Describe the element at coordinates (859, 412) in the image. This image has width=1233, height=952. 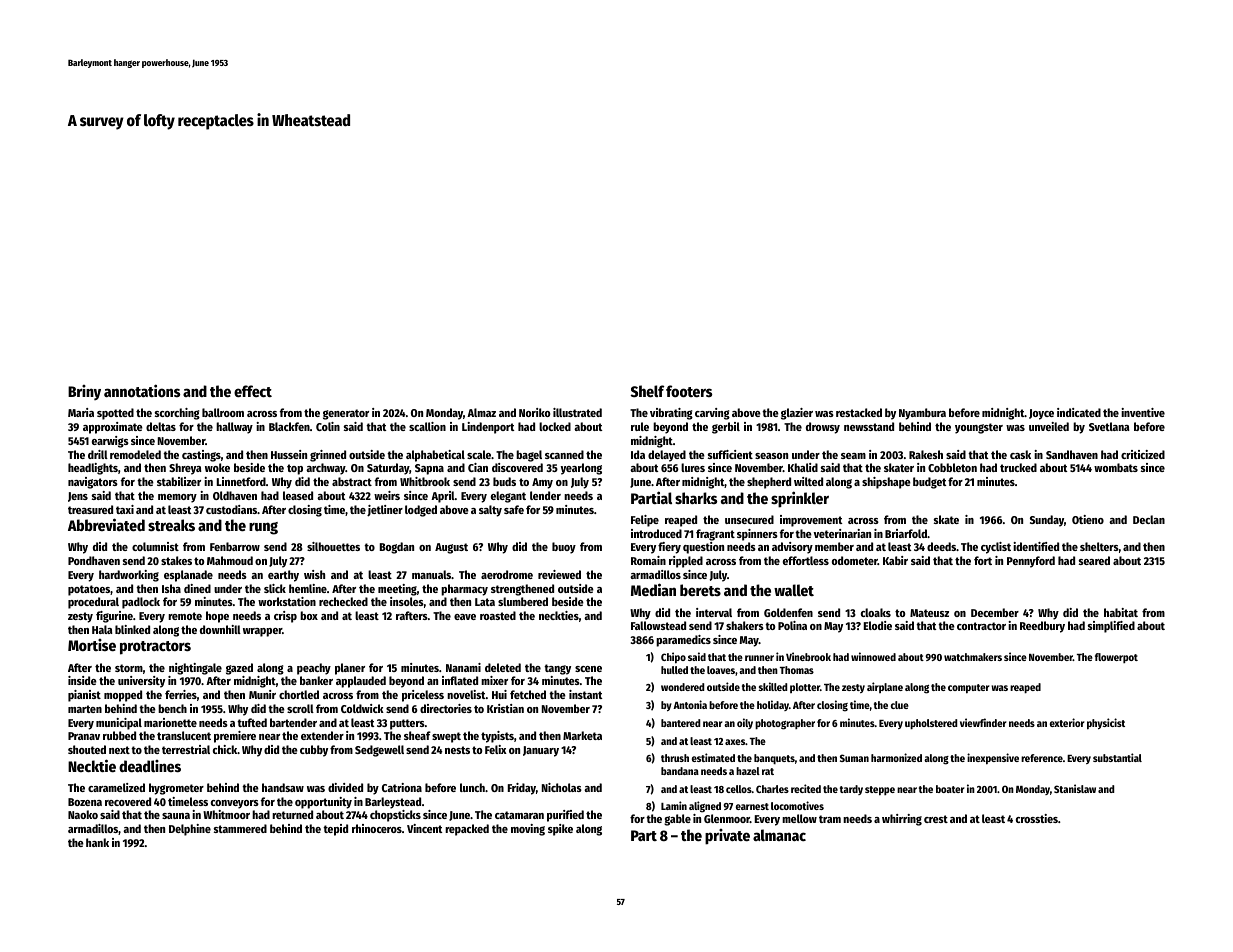
I see `restacked` at that location.
